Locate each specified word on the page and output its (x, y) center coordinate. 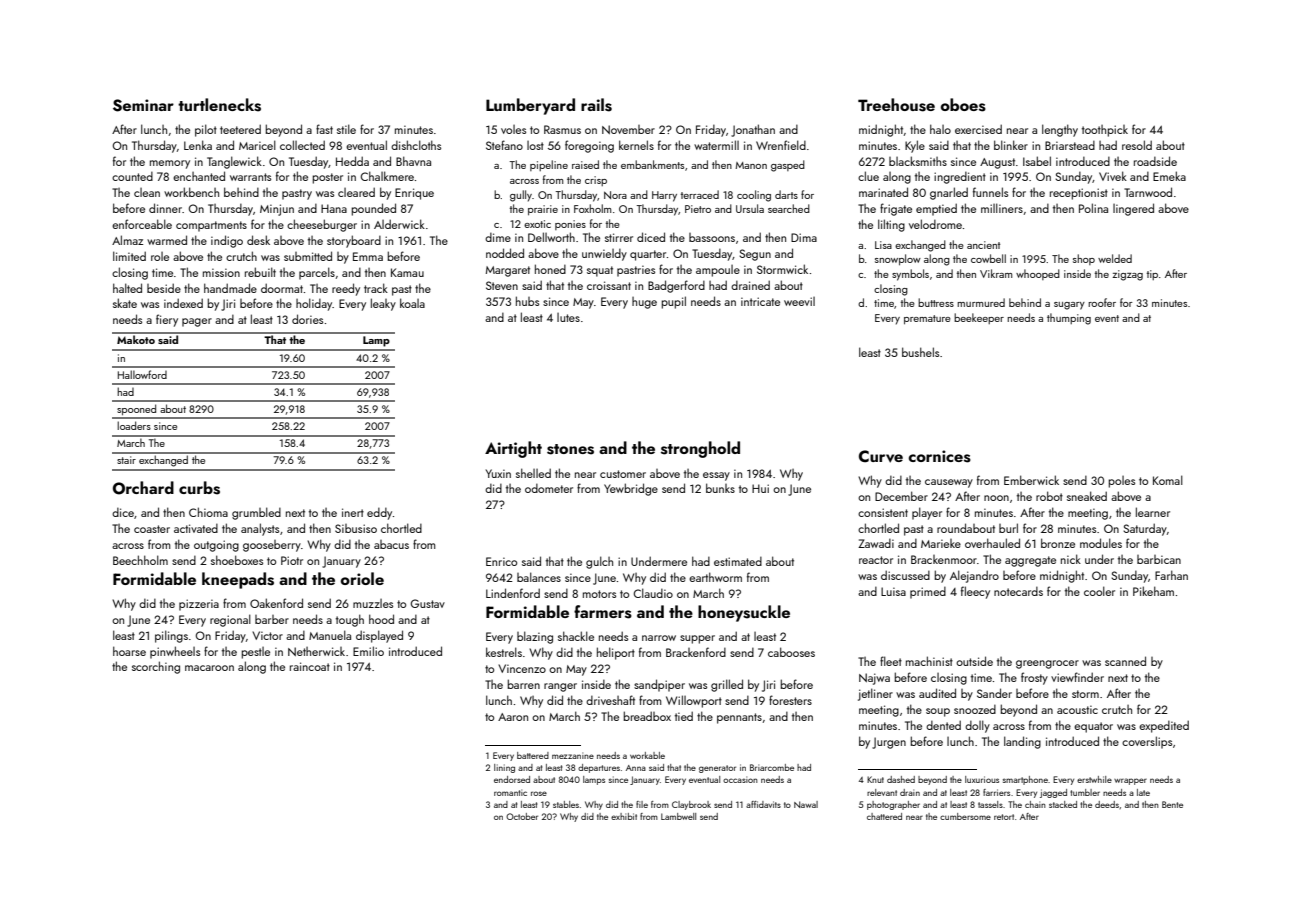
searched (789, 208)
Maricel (257, 145)
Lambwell (678, 816)
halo (940, 129)
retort (1004, 817)
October (522, 816)
